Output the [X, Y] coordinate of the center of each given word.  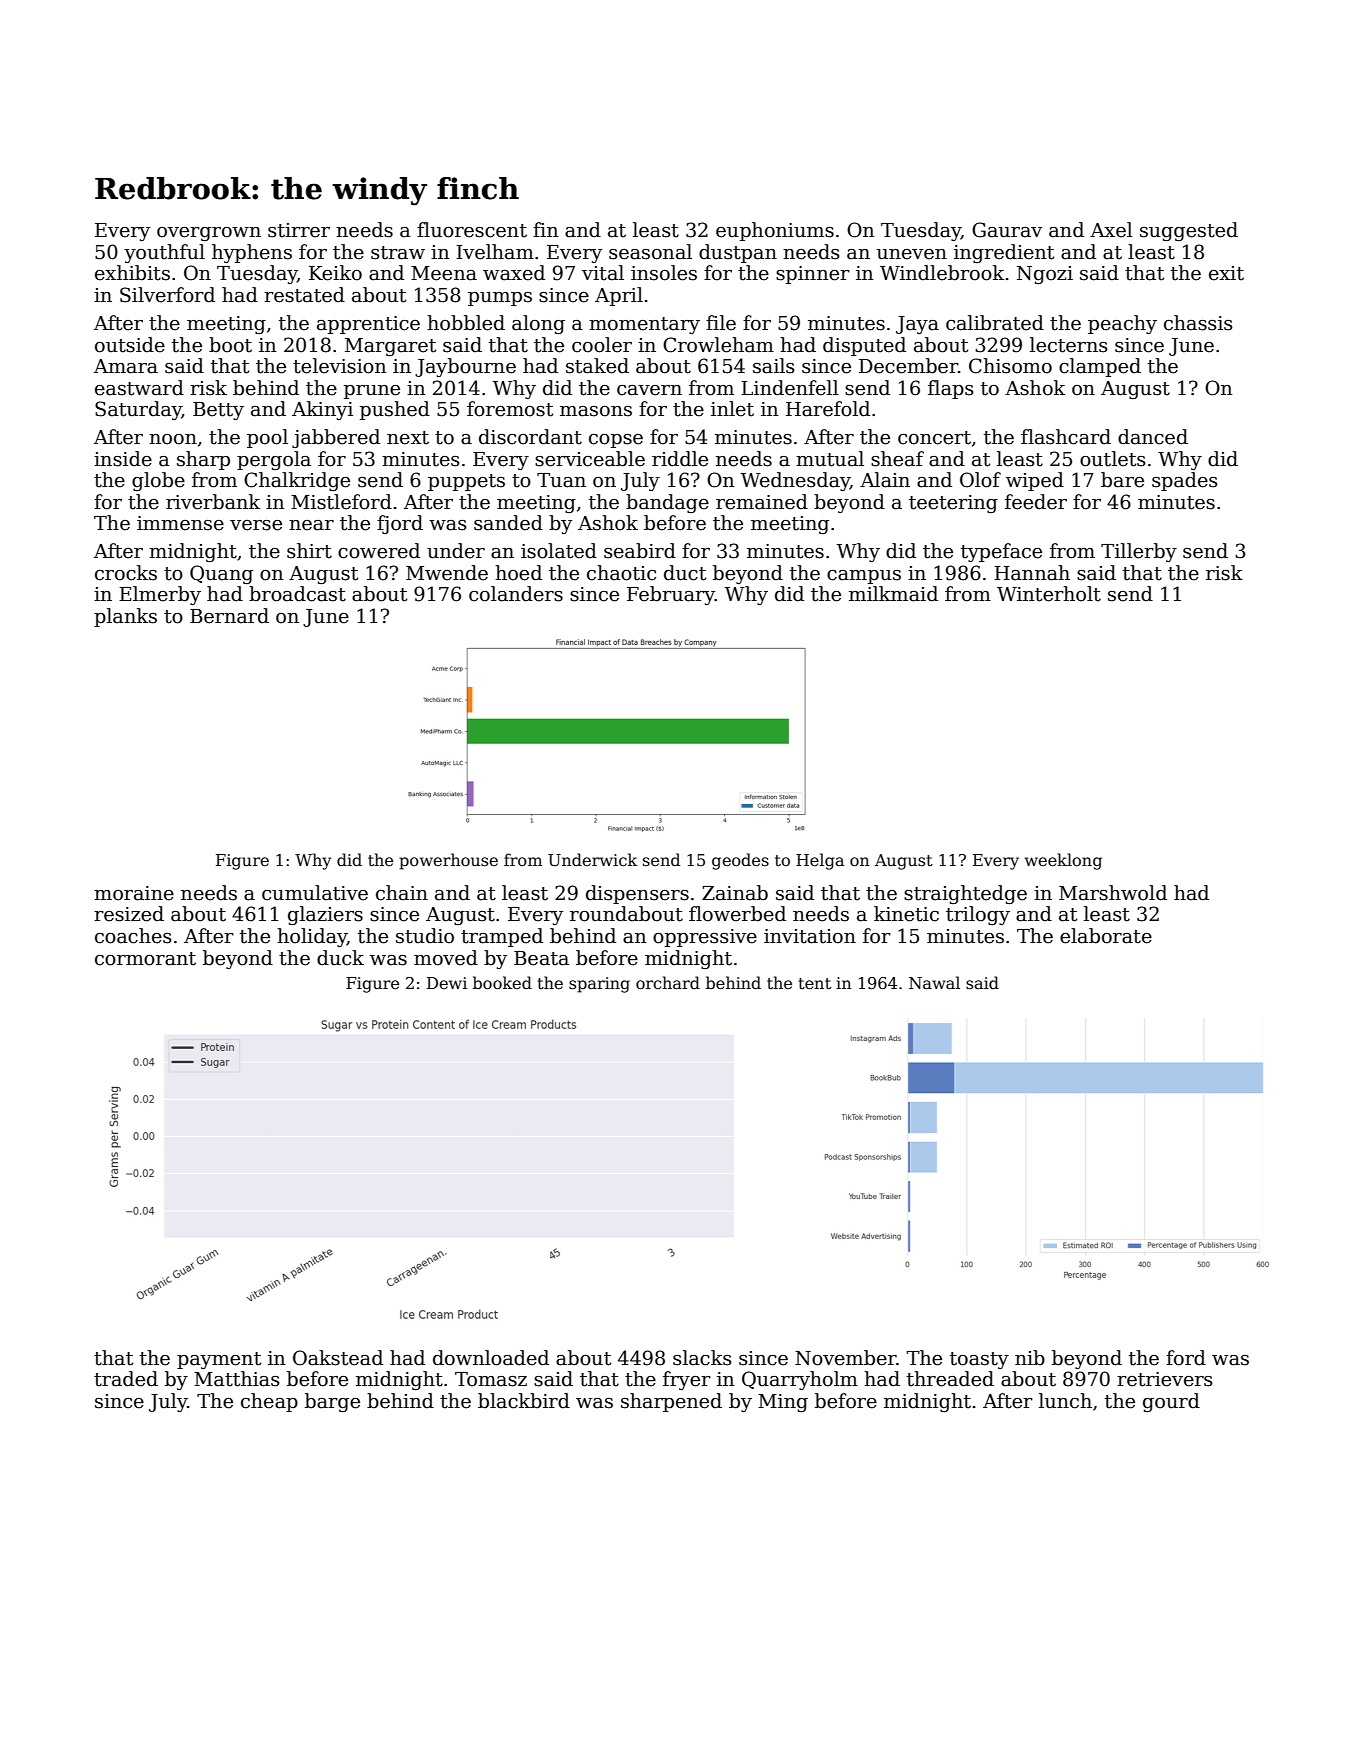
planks [125, 617]
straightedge [965, 894]
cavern [649, 390]
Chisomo [1010, 366]
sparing [599, 985]
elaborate [1106, 936]
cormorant [145, 959]
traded [126, 1379]
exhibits [132, 273]
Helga [820, 861]
